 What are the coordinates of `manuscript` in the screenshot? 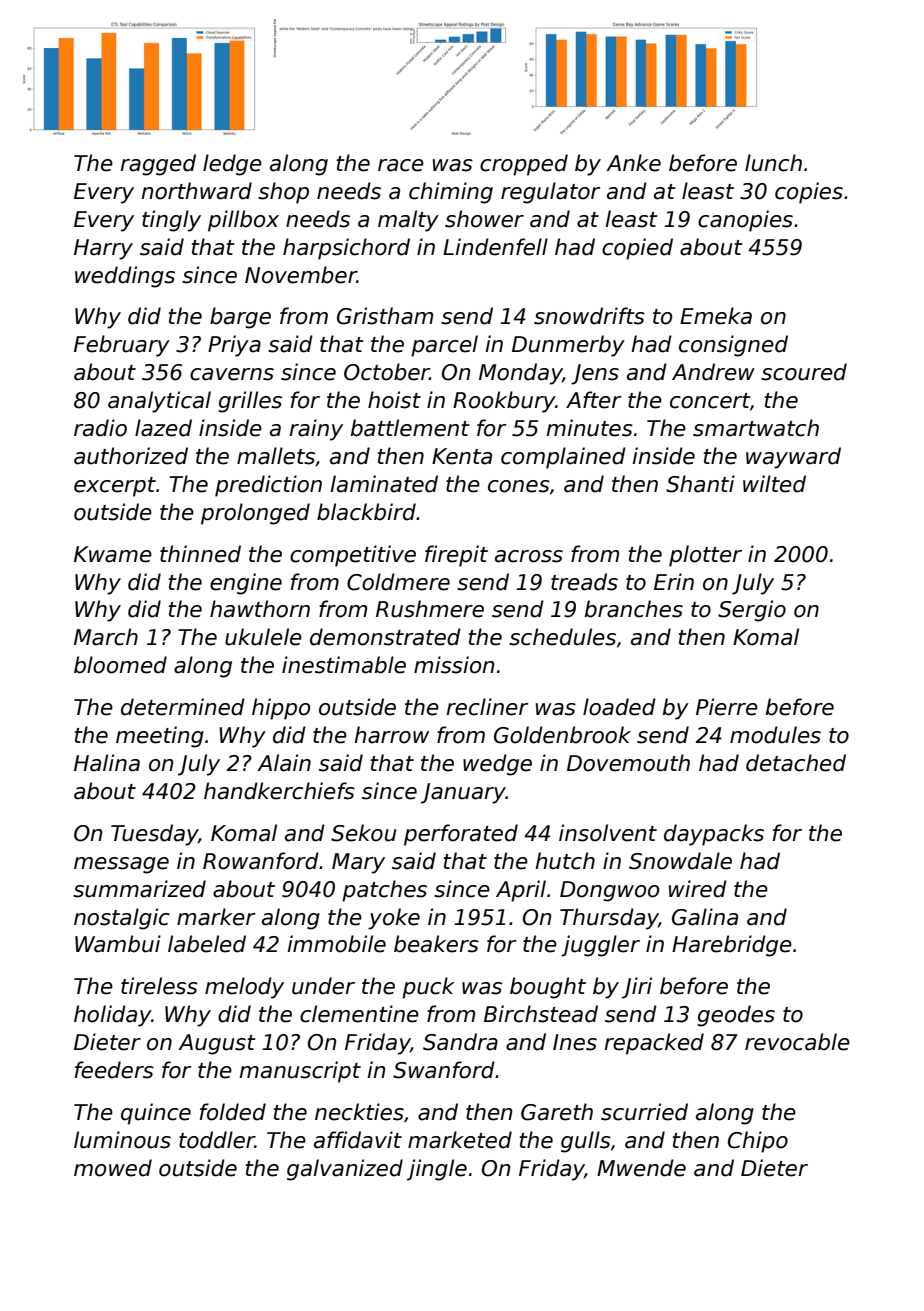 It's located at (300, 1072).
